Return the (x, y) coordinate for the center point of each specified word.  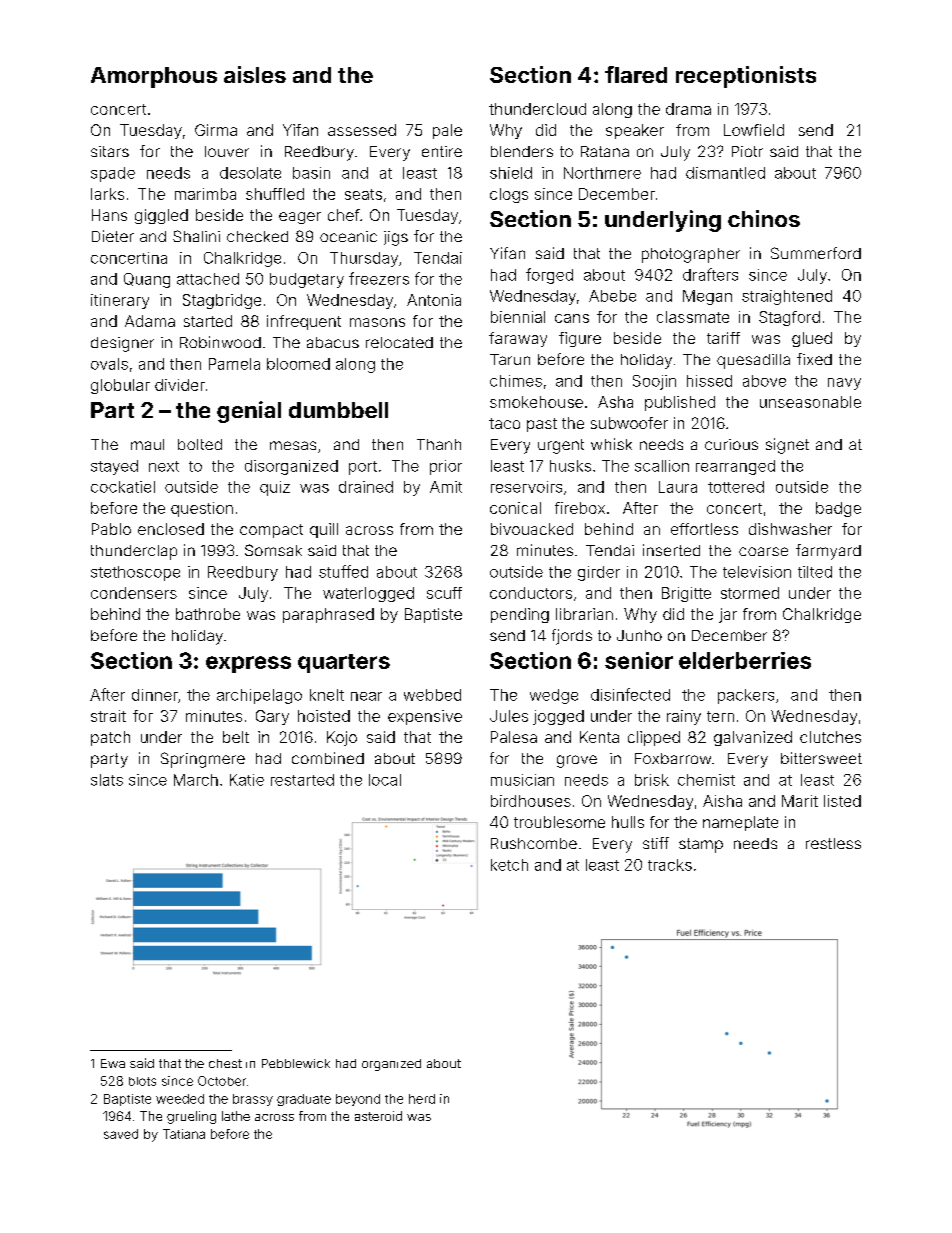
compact (271, 531)
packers (746, 696)
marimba (205, 194)
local (385, 780)
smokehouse (536, 402)
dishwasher (790, 529)
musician (522, 780)
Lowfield (754, 130)
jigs (396, 238)
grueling (191, 1117)
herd (422, 1099)
